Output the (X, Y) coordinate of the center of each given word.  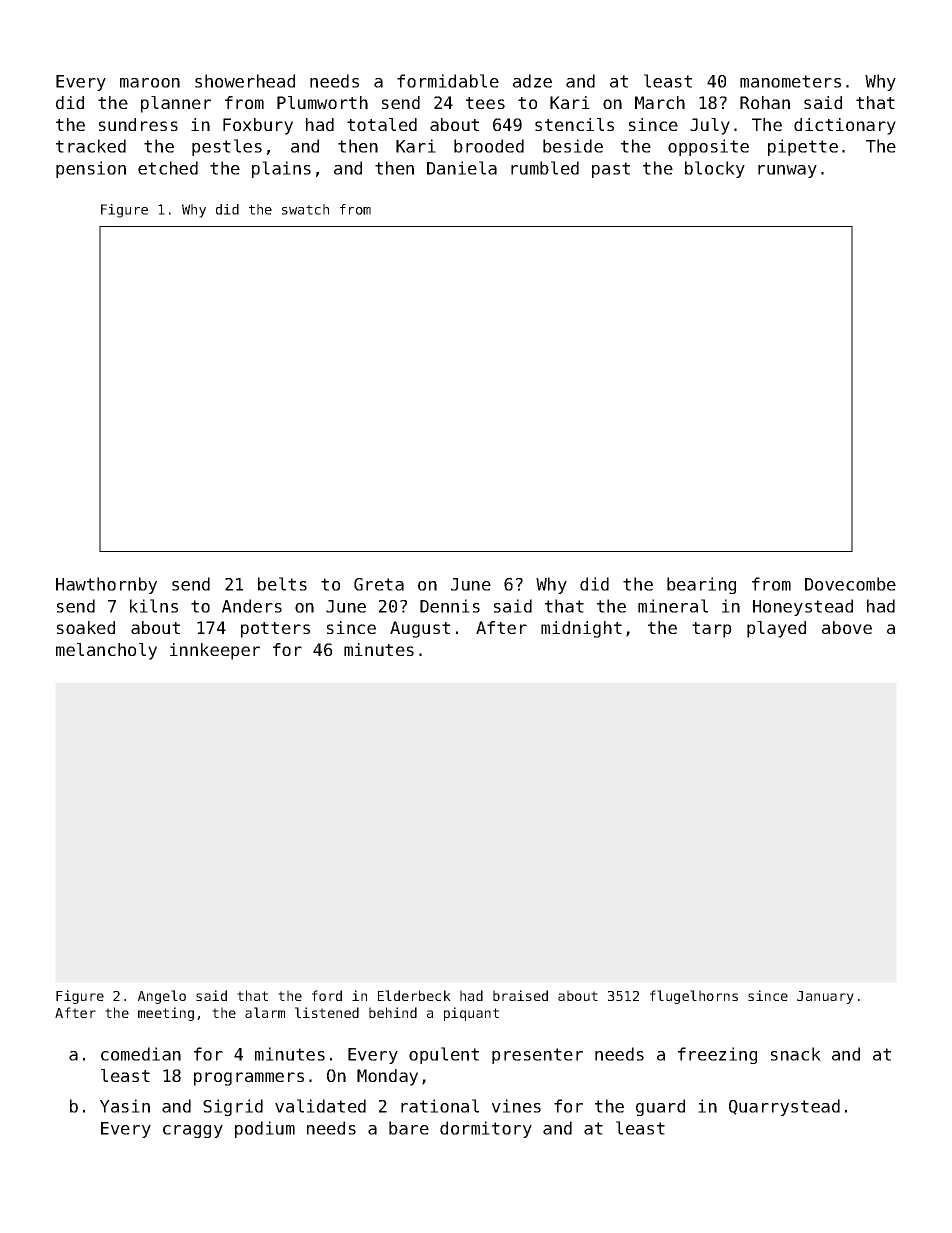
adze (532, 81)
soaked (86, 627)
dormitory (486, 1129)
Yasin (125, 1106)
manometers (790, 81)
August (420, 629)
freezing (717, 1055)
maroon (150, 83)
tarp (712, 630)
